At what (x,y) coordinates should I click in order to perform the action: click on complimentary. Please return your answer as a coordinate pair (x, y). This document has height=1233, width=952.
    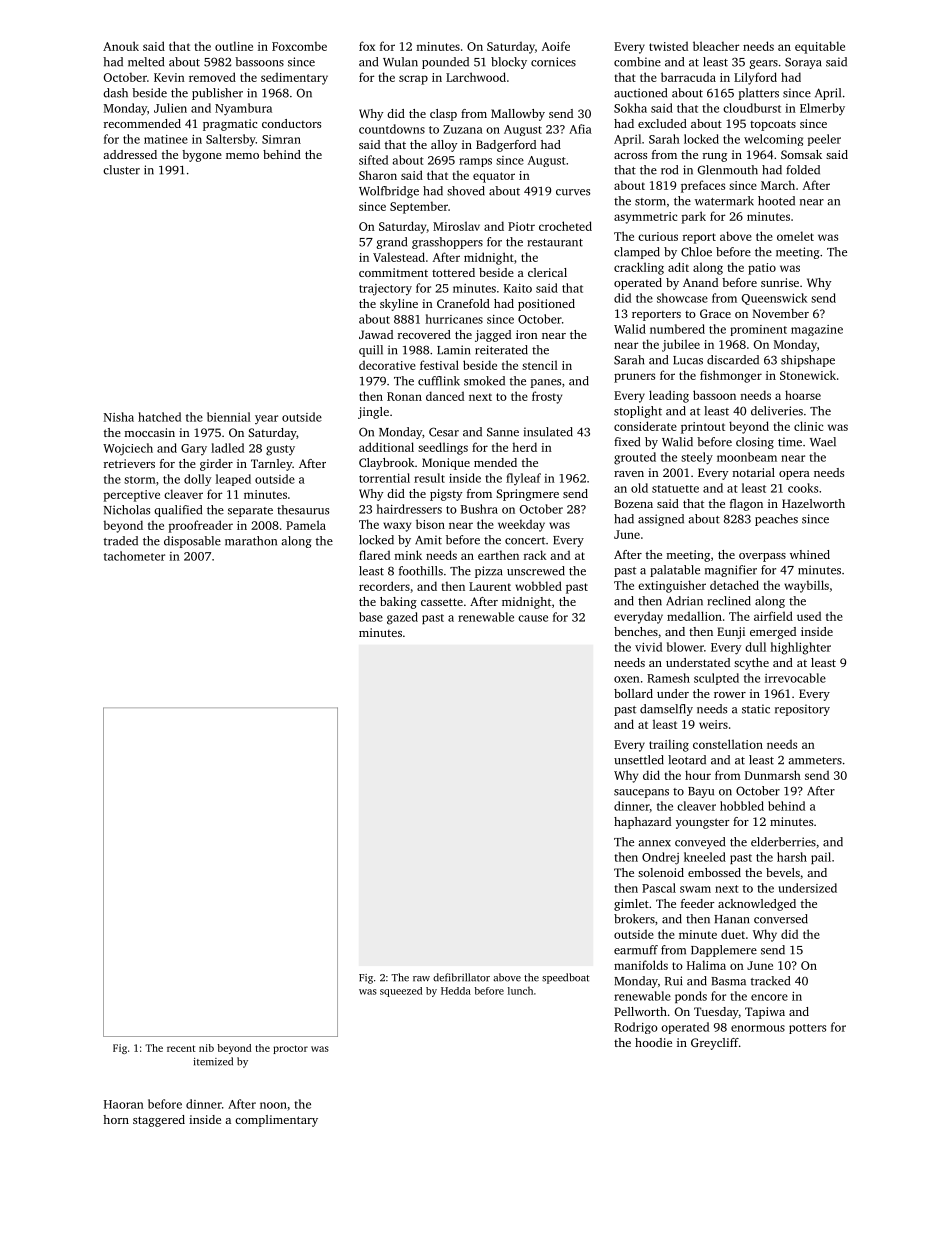
    Looking at the image, I should click on (276, 1121).
